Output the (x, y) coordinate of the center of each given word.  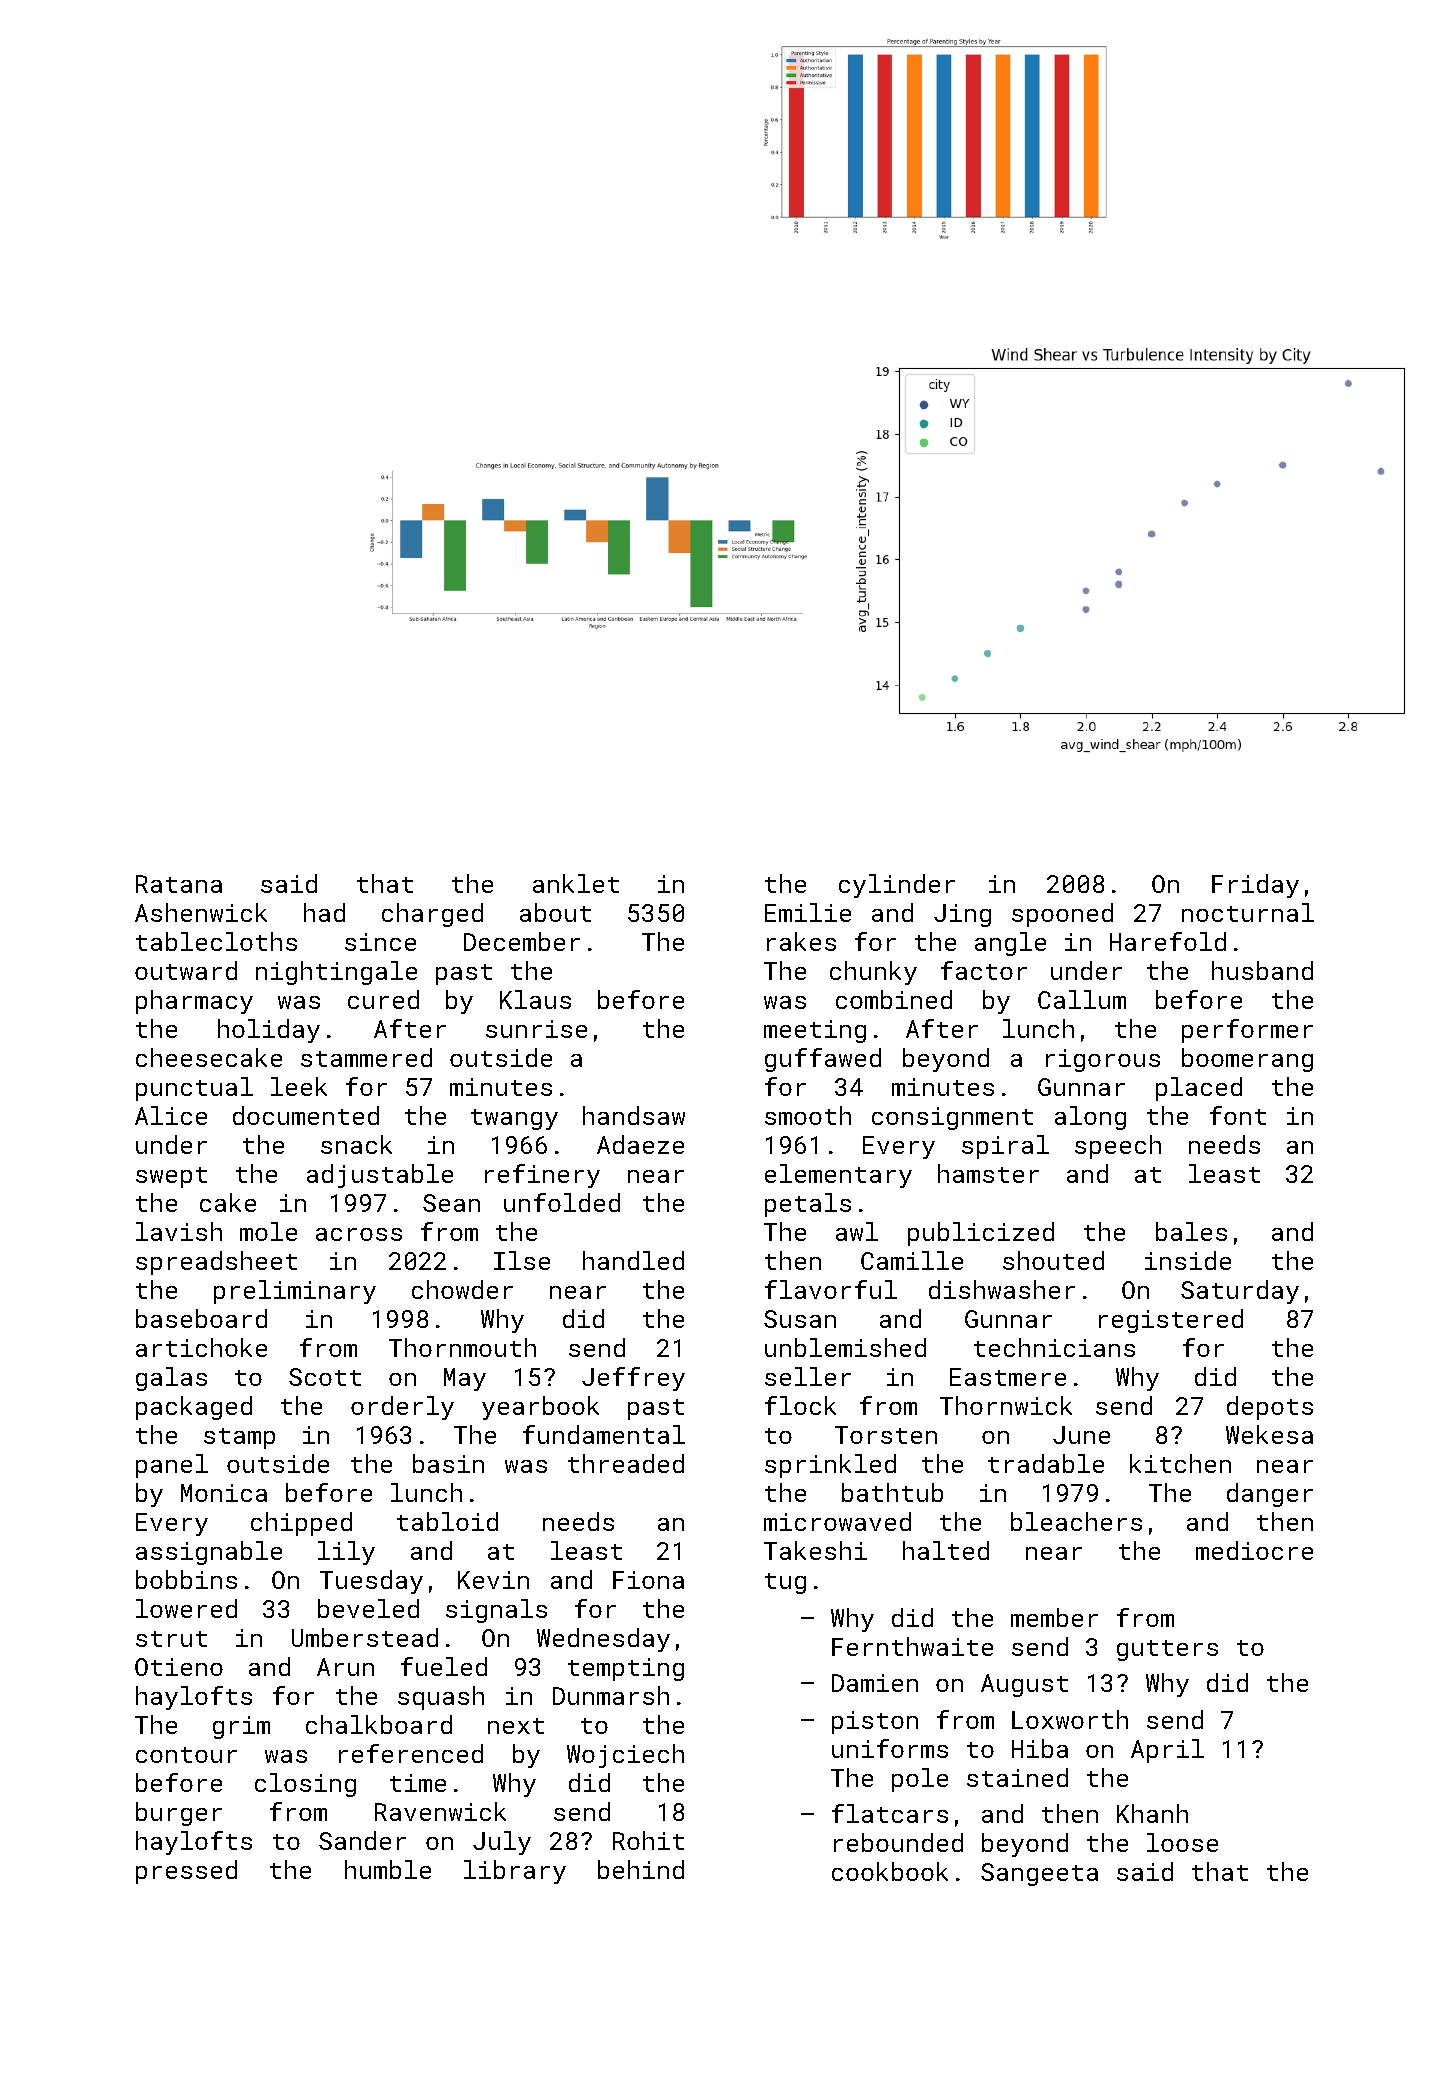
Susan (800, 1319)
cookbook (890, 1871)
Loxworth (1070, 1719)
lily (346, 1553)
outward (186, 970)
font (1238, 1115)
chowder (462, 1289)
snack (356, 1144)
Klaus (535, 999)
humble (388, 1869)
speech (1118, 1147)
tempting (626, 1669)
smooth (808, 1115)
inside (1188, 1260)
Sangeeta (1039, 1874)
